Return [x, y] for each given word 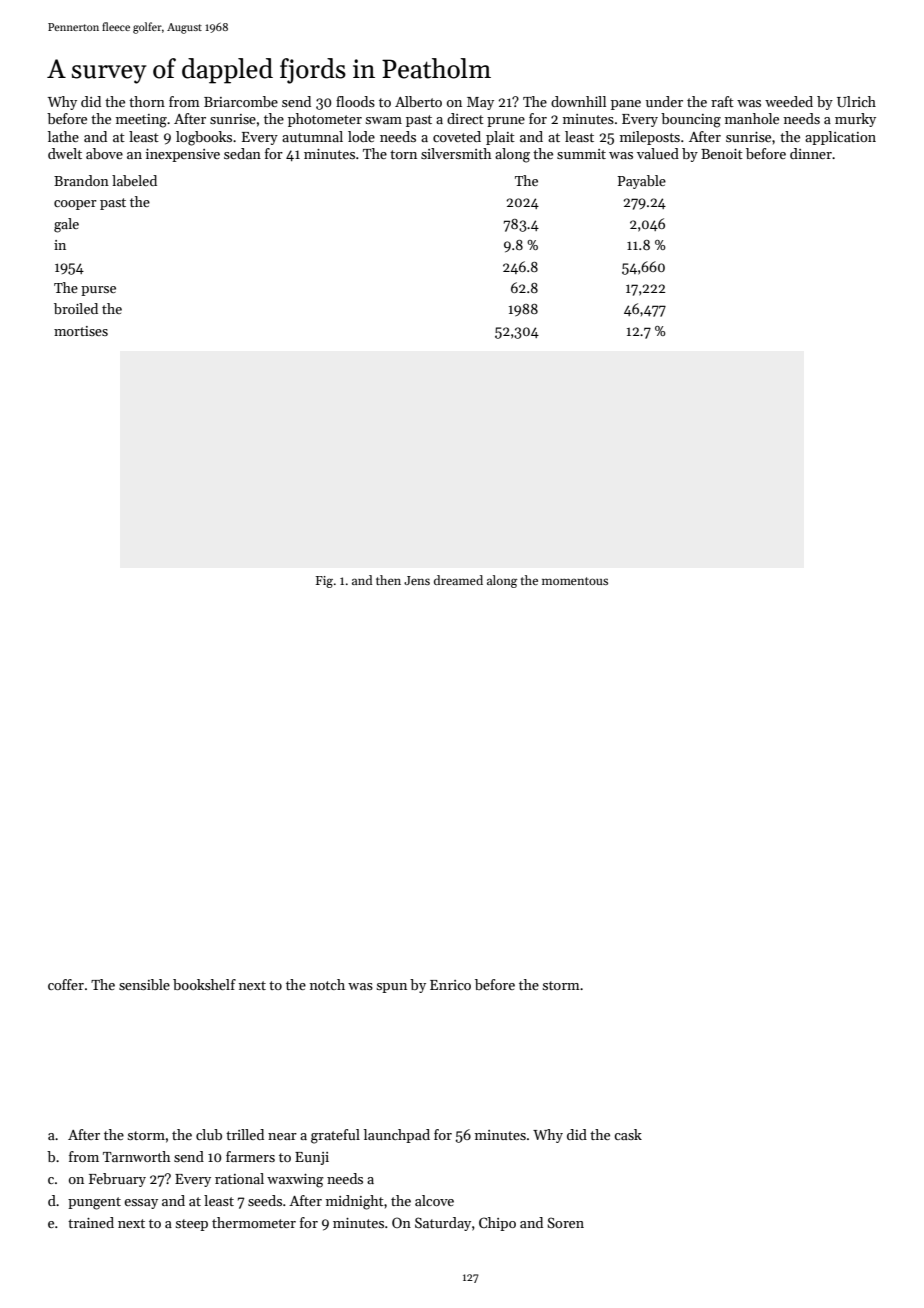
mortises [81, 331]
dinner [811, 153]
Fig [324, 582]
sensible [144, 984]
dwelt [65, 153]
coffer [66, 984]
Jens [417, 580]
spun [392, 988]
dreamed [458, 580]
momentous [575, 581]
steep [192, 1225]
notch [327, 984]
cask [628, 1134]
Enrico [450, 985]
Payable [642, 182]
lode [361, 136]
